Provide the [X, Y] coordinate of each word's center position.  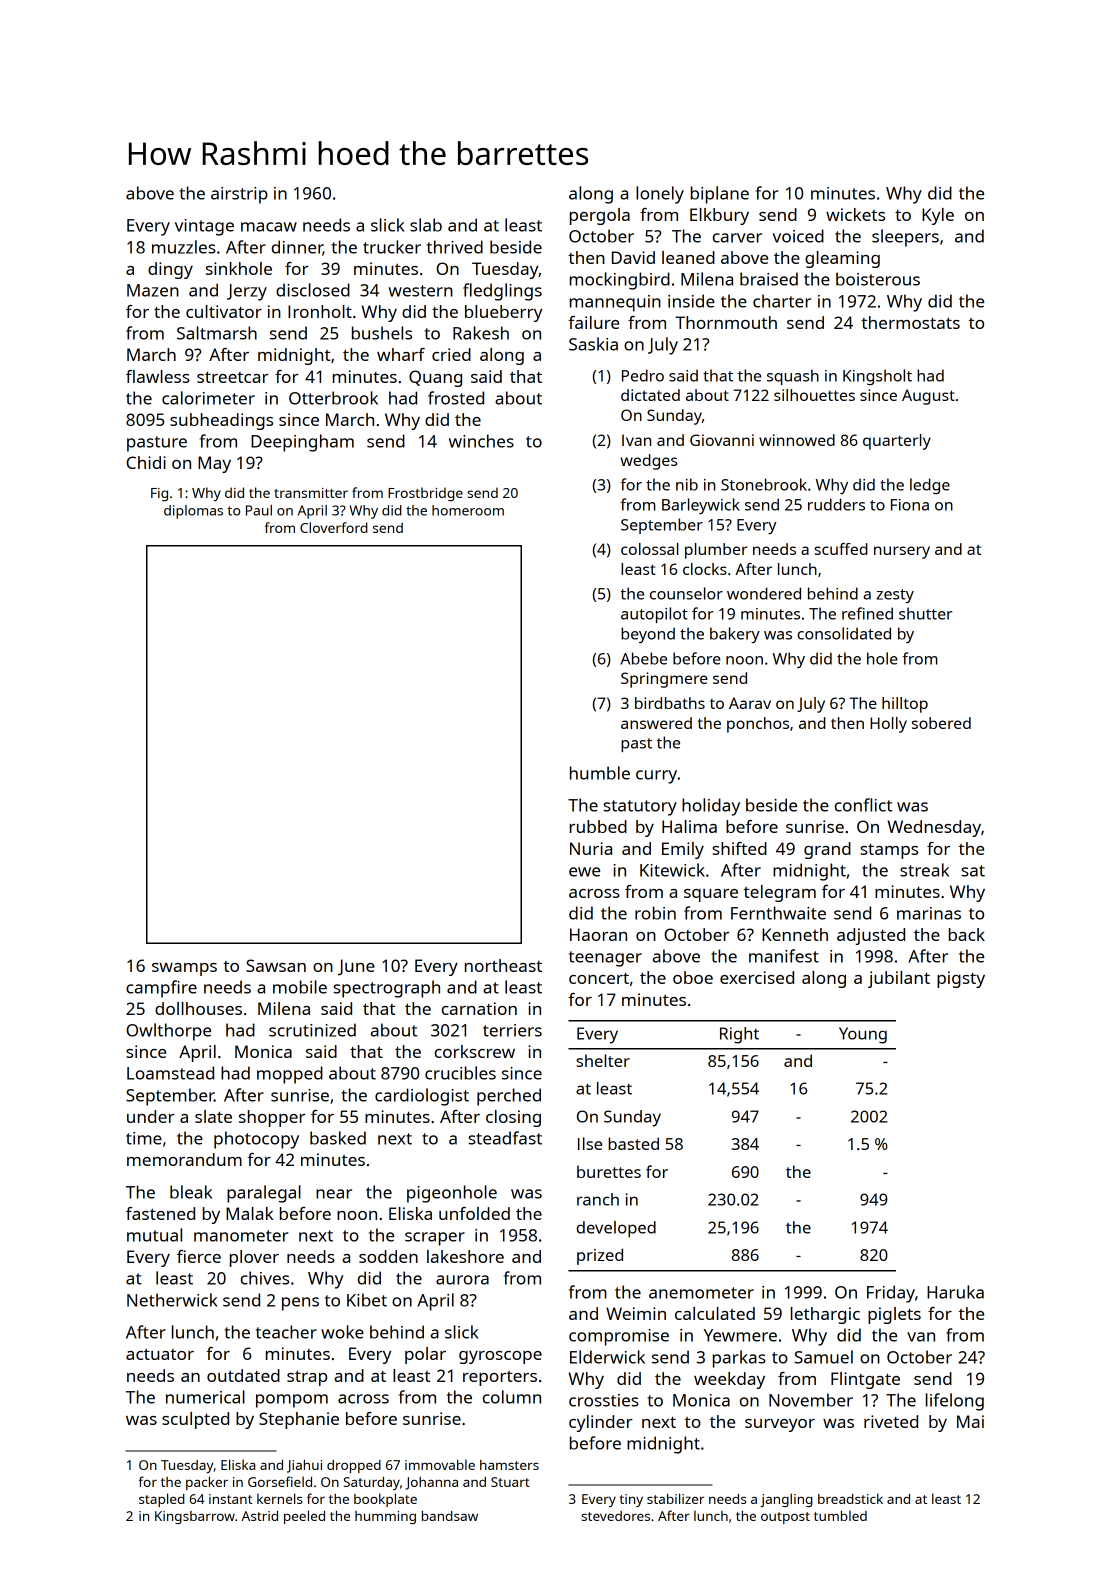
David [633, 257]
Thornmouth [726, 322]
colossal [650, 549]
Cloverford [334, 527]
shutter [926, 613]
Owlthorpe [168, 1032]
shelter [603, 1060]
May [214, 464]
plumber [716, 551]
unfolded [474, 1213]
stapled [162, 1500]
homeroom [468, 510]
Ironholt [320, 311]
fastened [160, 1213]
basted [633, 1143]
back [967, 934]
